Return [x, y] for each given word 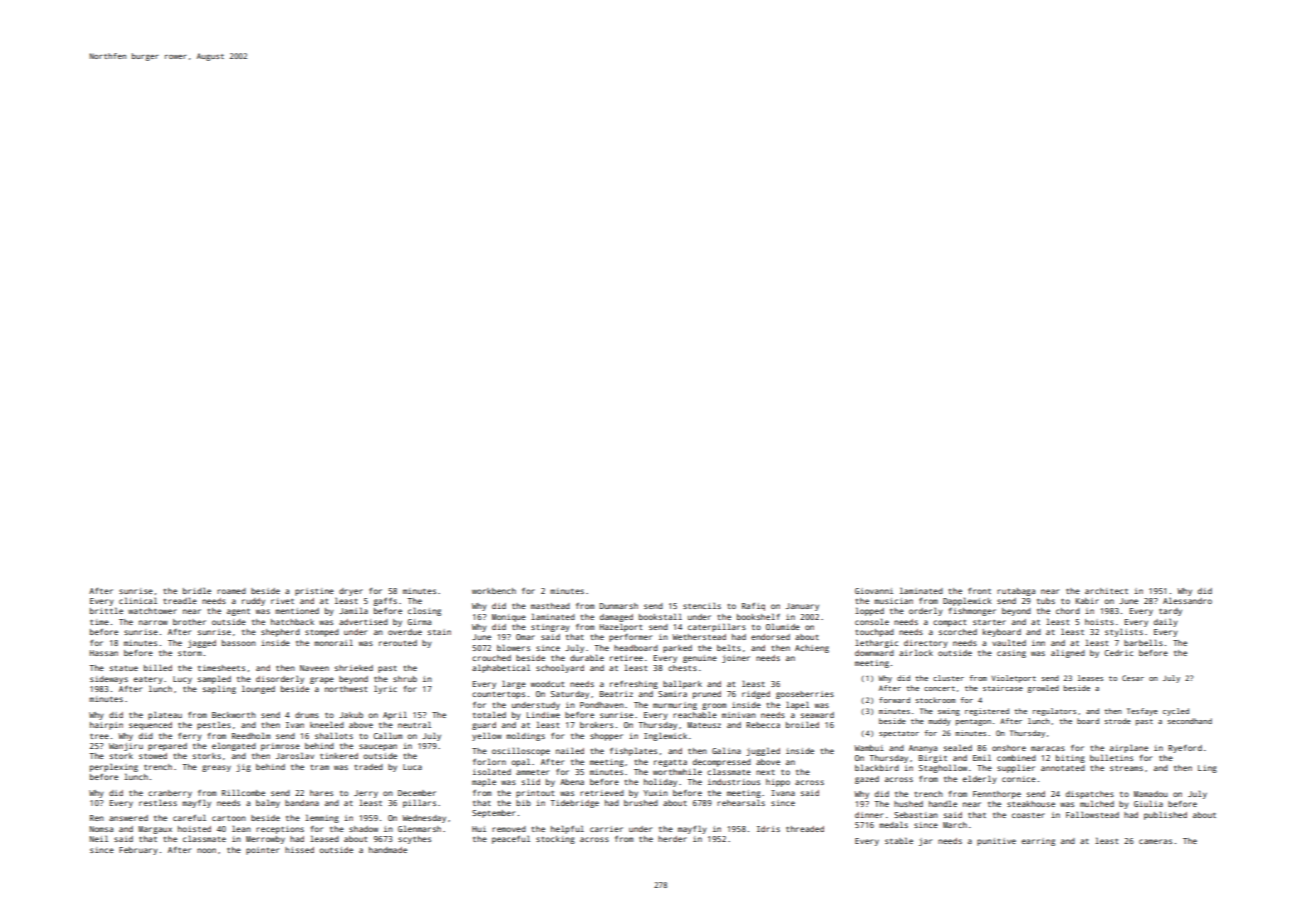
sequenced [150, 726]
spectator [899, 734]
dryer [351, 592]
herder [672, 839]
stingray [550, 628]
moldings [525, 737]
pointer [262, 851]
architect [1106, 591]
